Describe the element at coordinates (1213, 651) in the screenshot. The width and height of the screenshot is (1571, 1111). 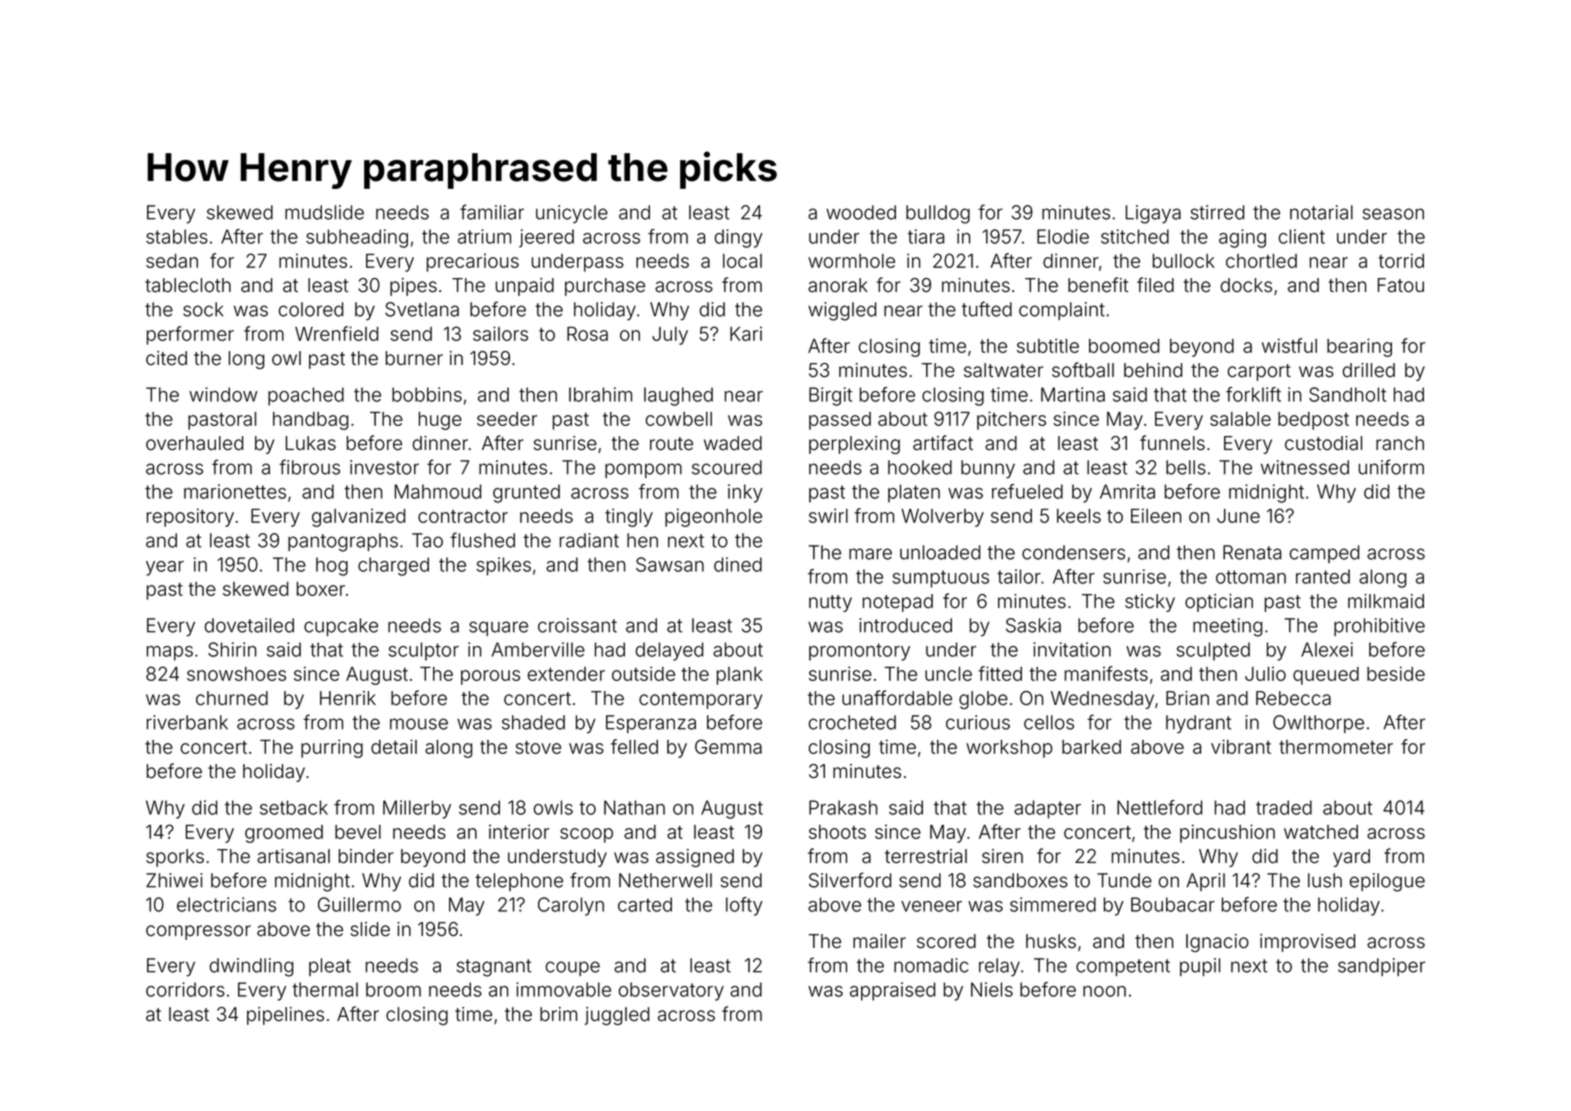
I see `sculpted` at that location.
